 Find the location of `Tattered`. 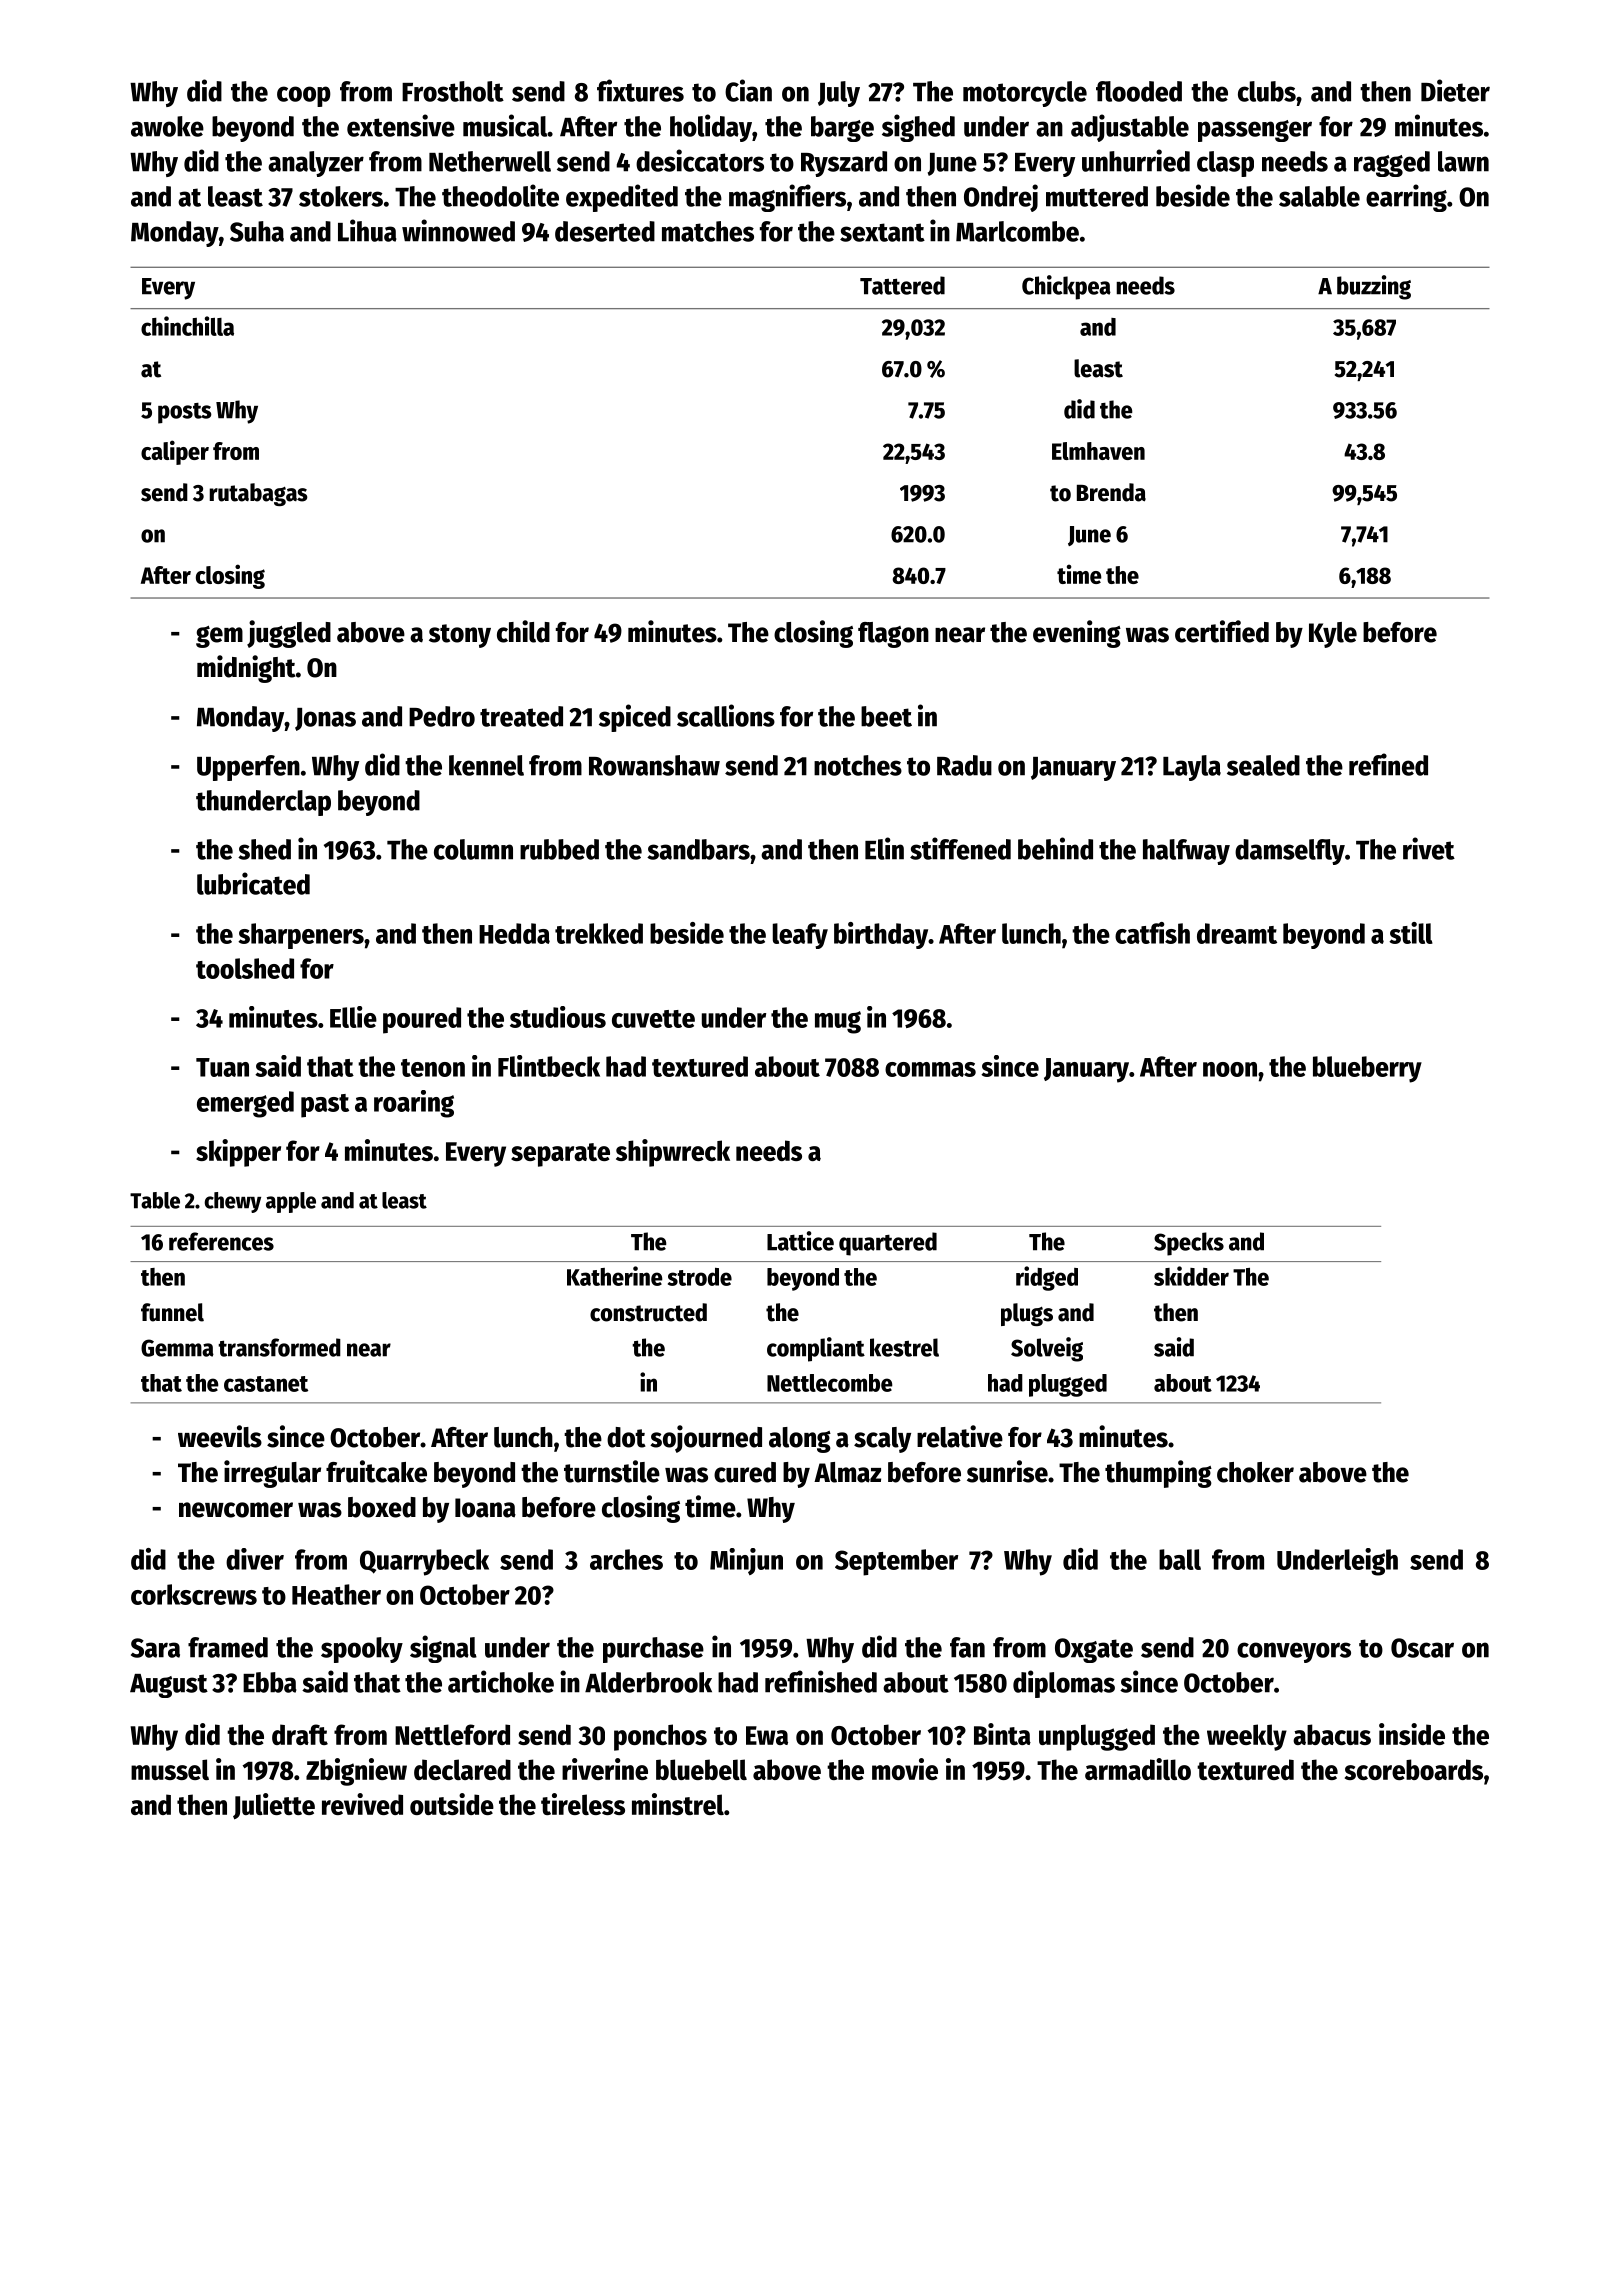

Tattered is located at coordinates (902, 285).
